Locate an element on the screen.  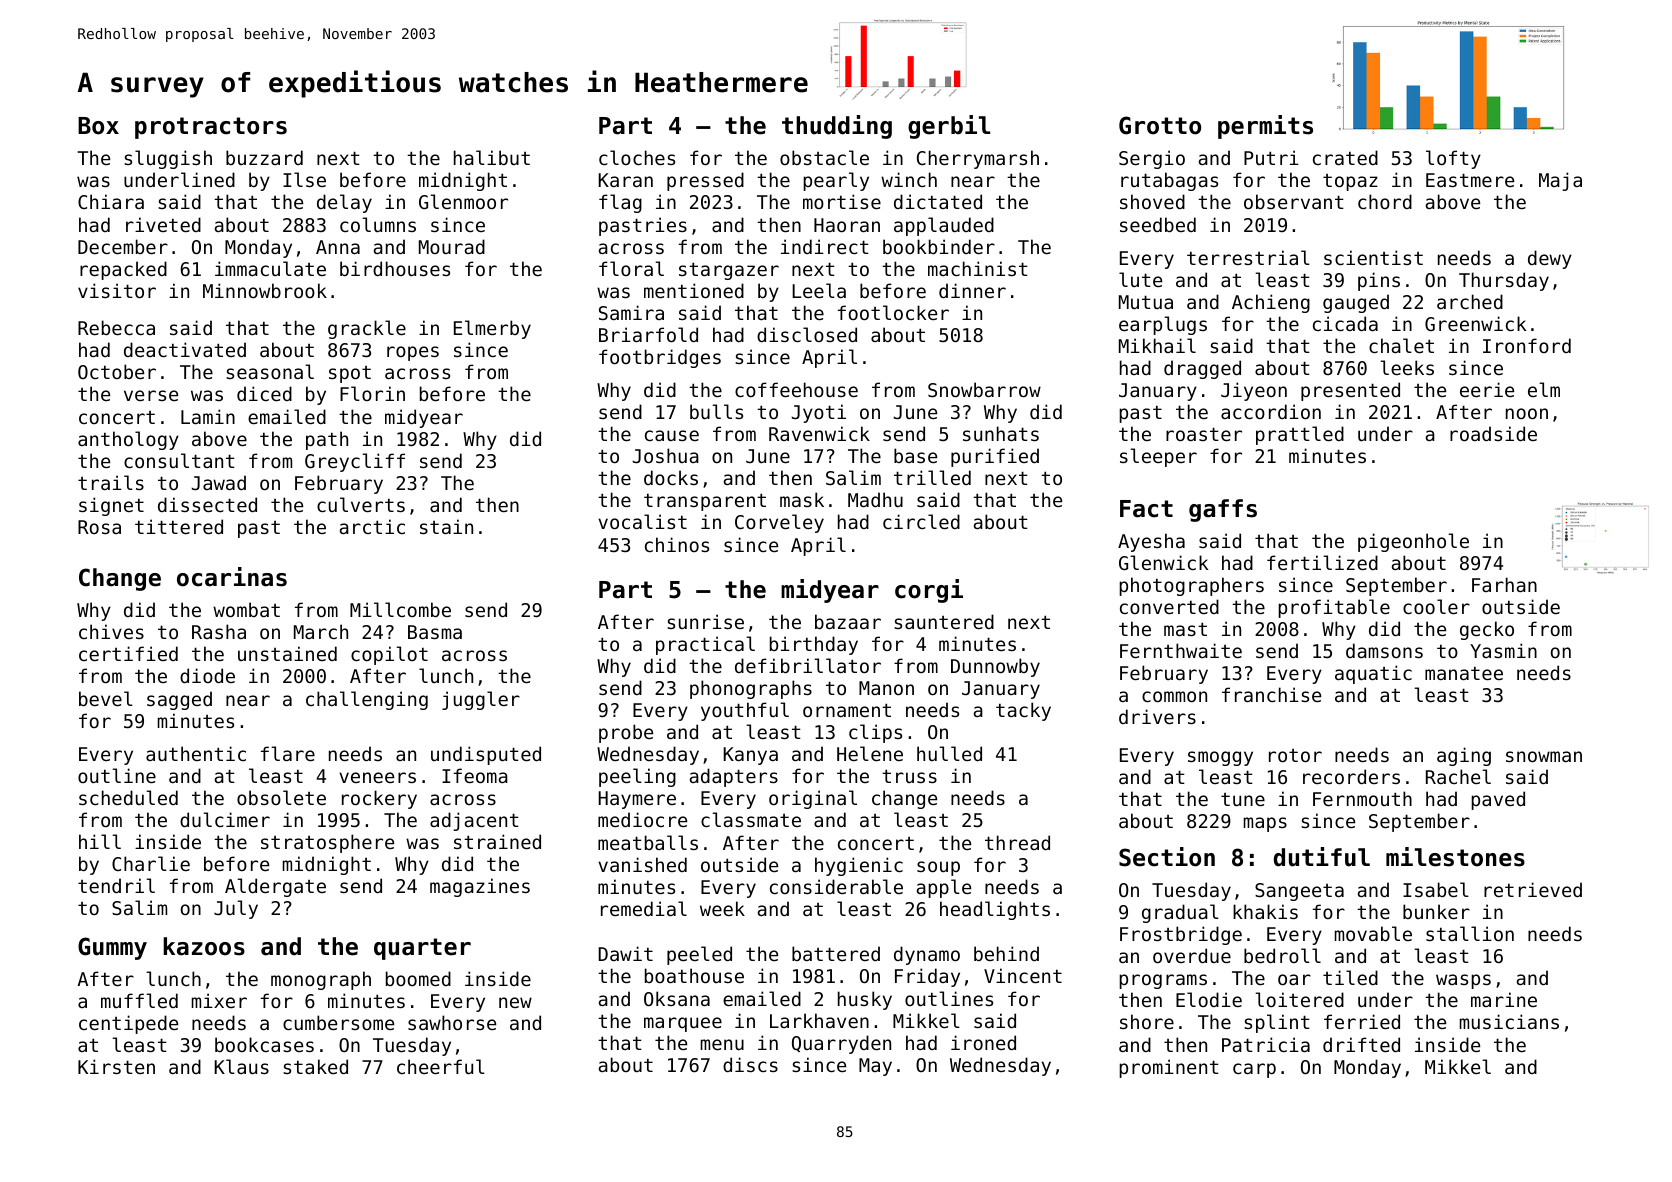
roadside is located at coordinates (1493, 433).
